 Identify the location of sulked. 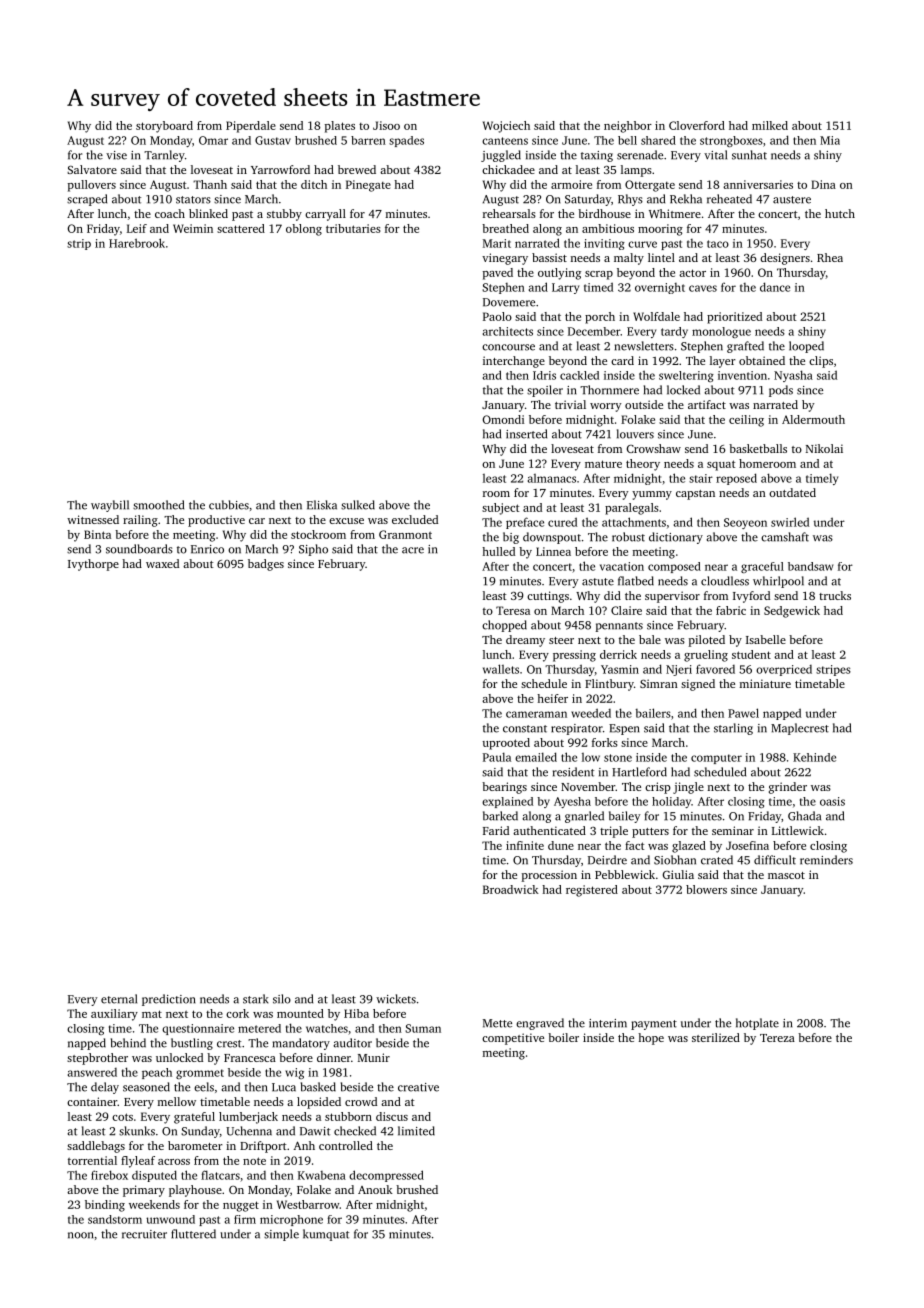
(358, 505).
